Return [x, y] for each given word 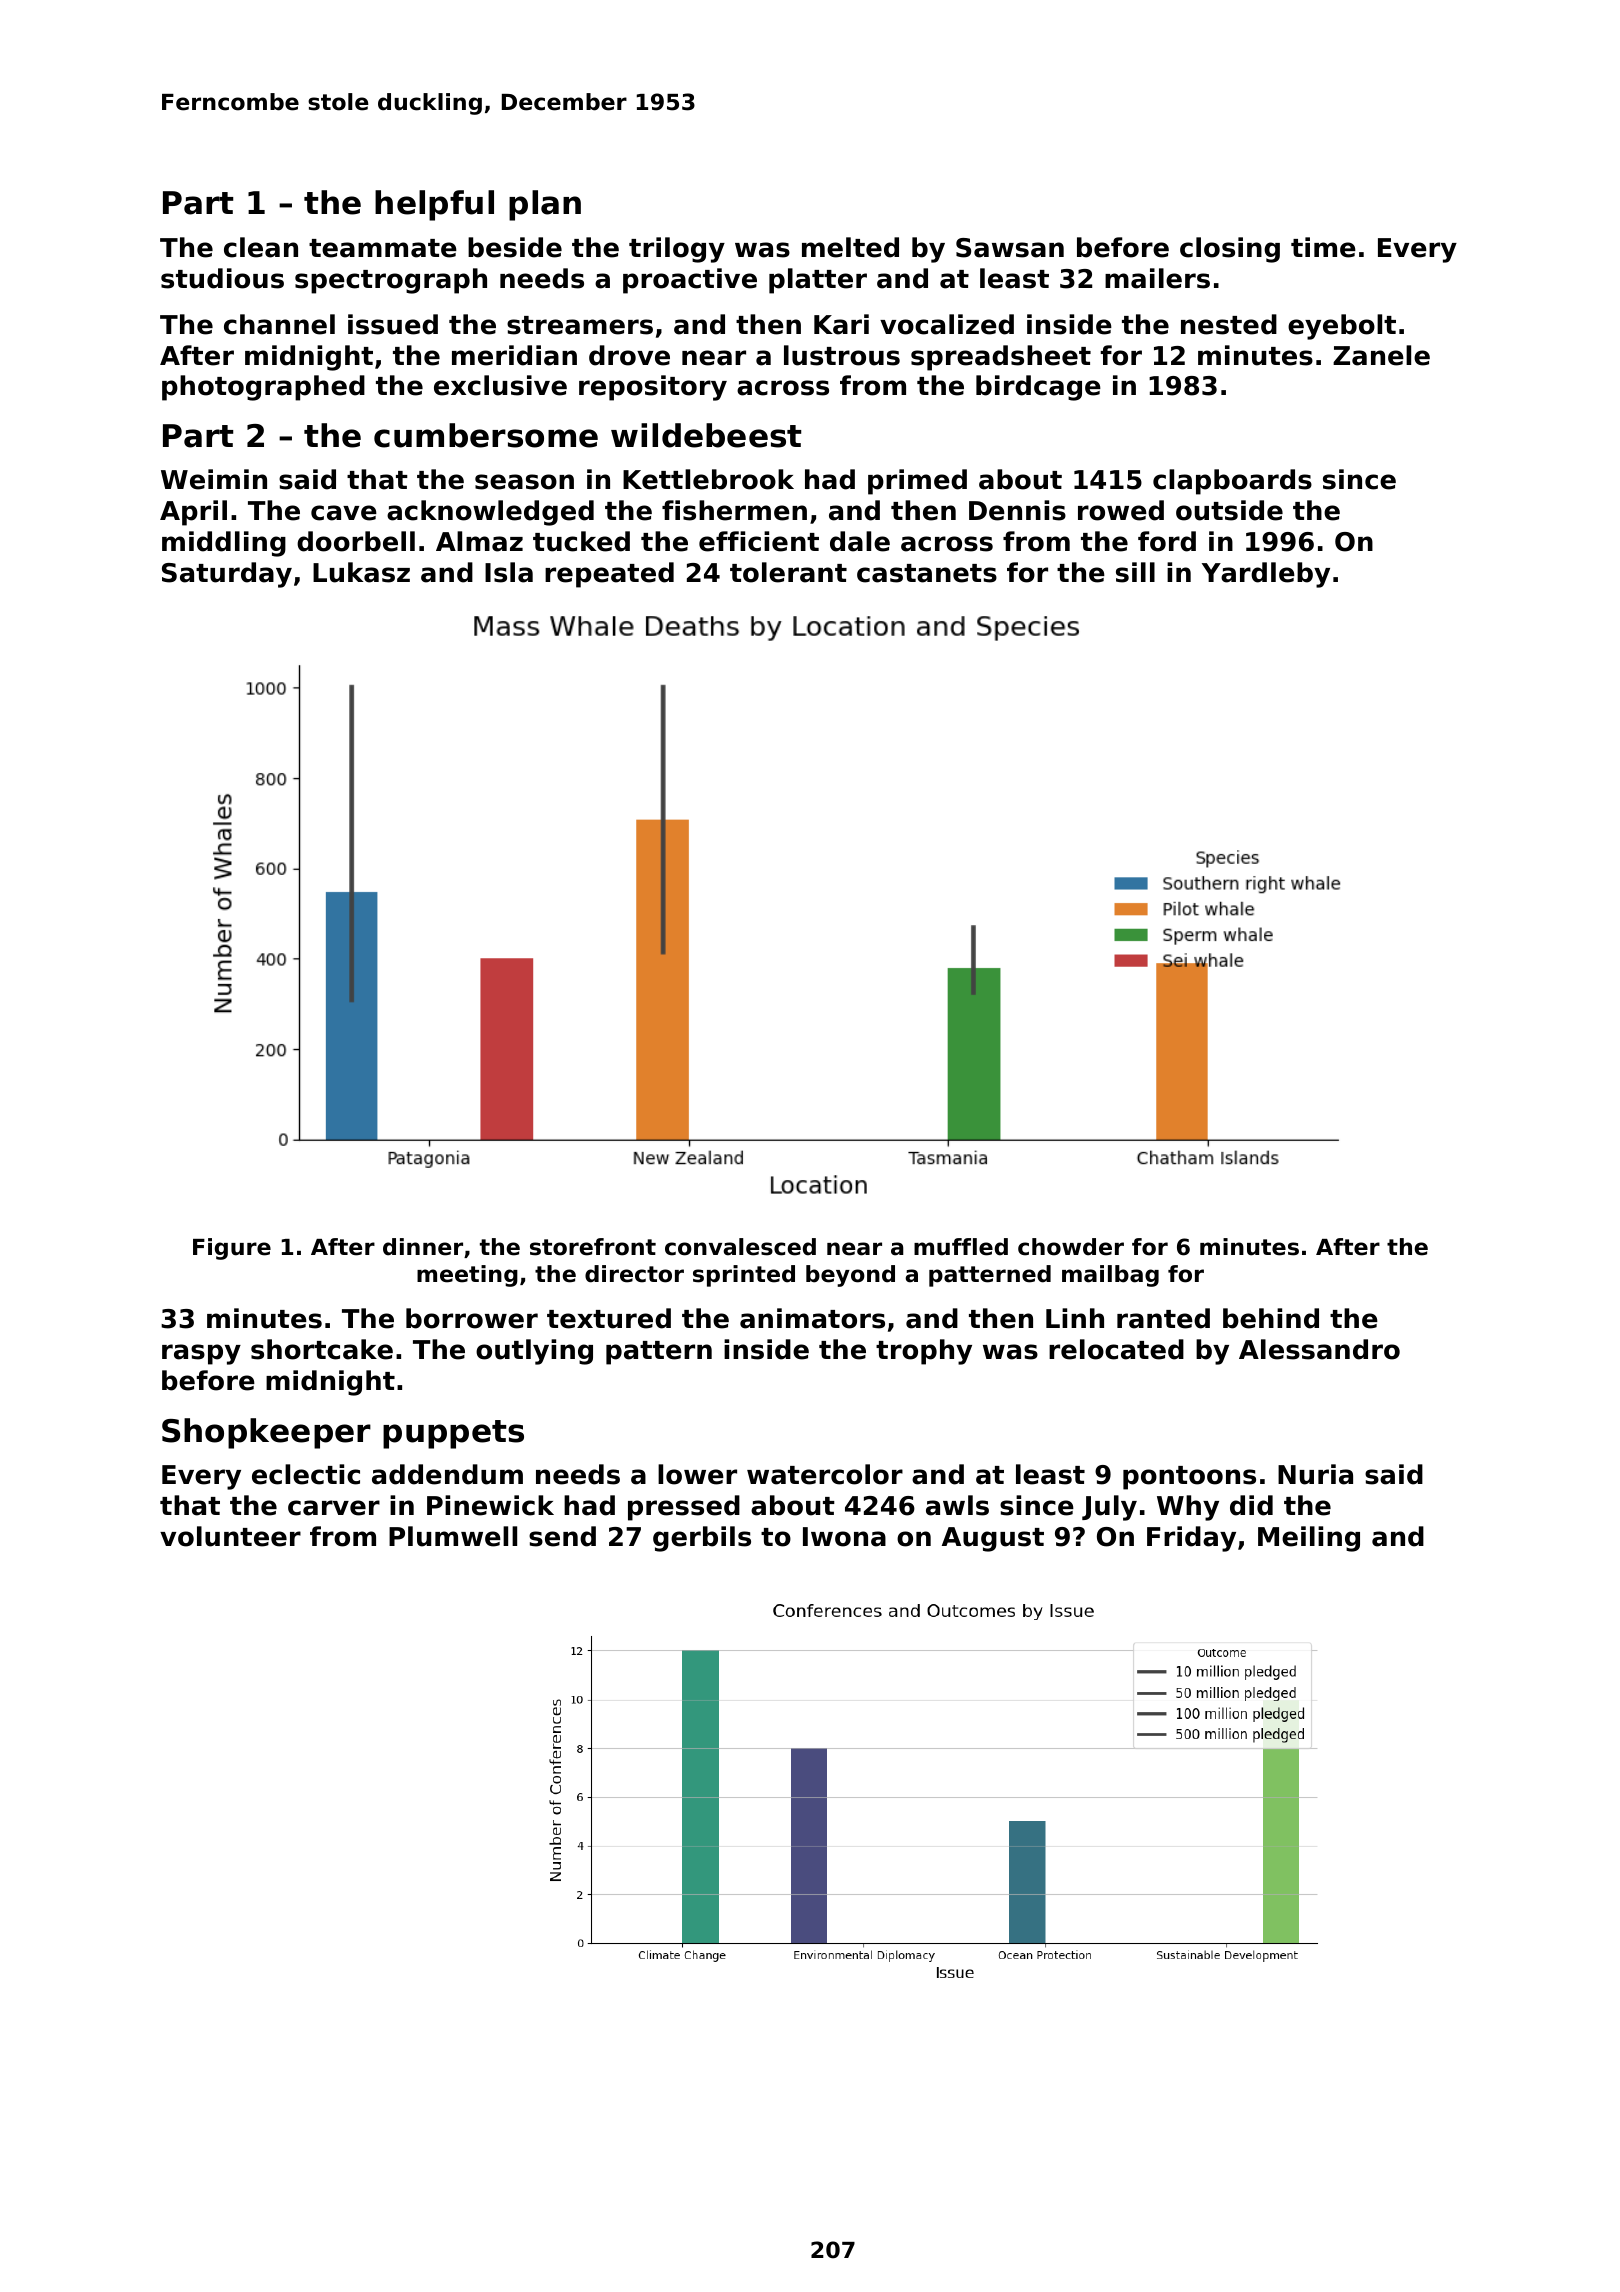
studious [222, 278]
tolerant [788, 572]
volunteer [230, 1536]
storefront [593, 1247]
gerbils [702, 1539]
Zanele [1381, 355]
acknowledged [490, 513]
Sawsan [1010, 248]
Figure [232, 1249]
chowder [1071, 1247]
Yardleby [1266, 575]
